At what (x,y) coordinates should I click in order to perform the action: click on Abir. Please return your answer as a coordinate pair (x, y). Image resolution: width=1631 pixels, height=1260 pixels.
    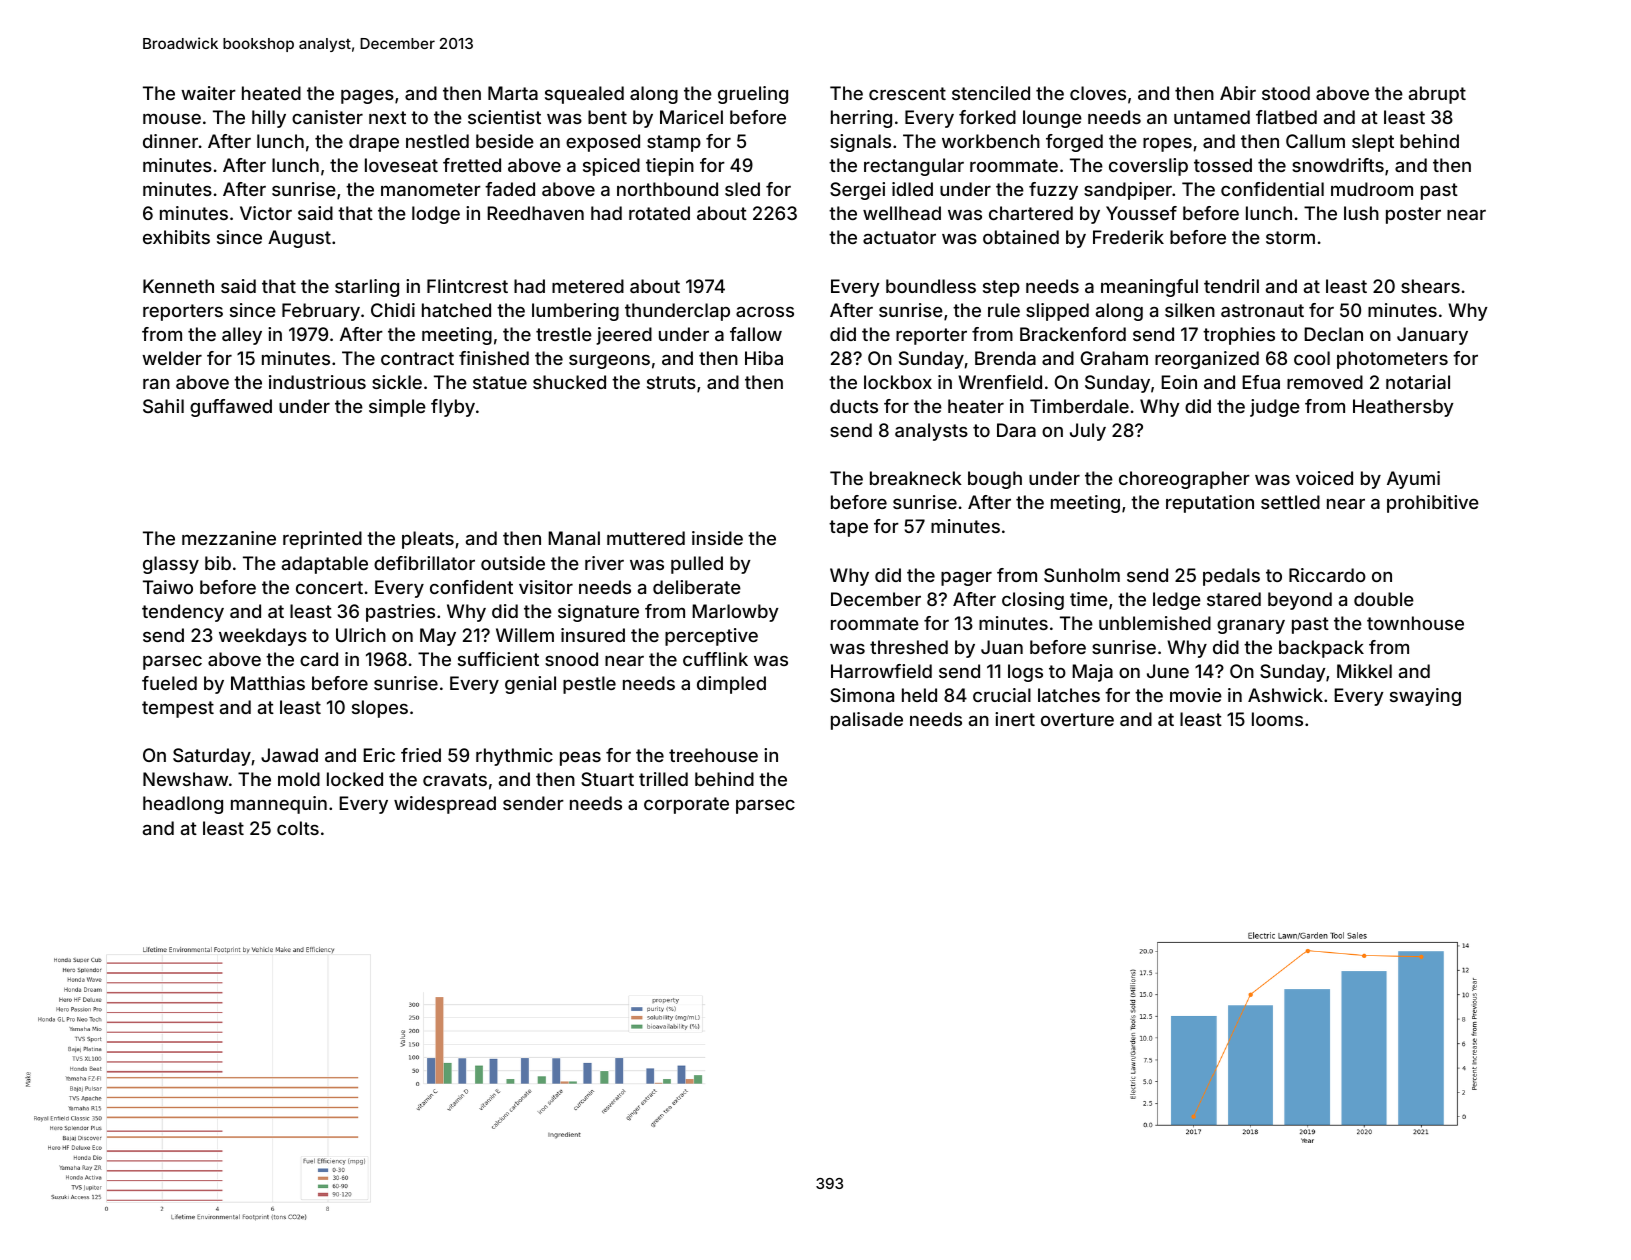
    Looking at the image, I should click on (1238, 93).
